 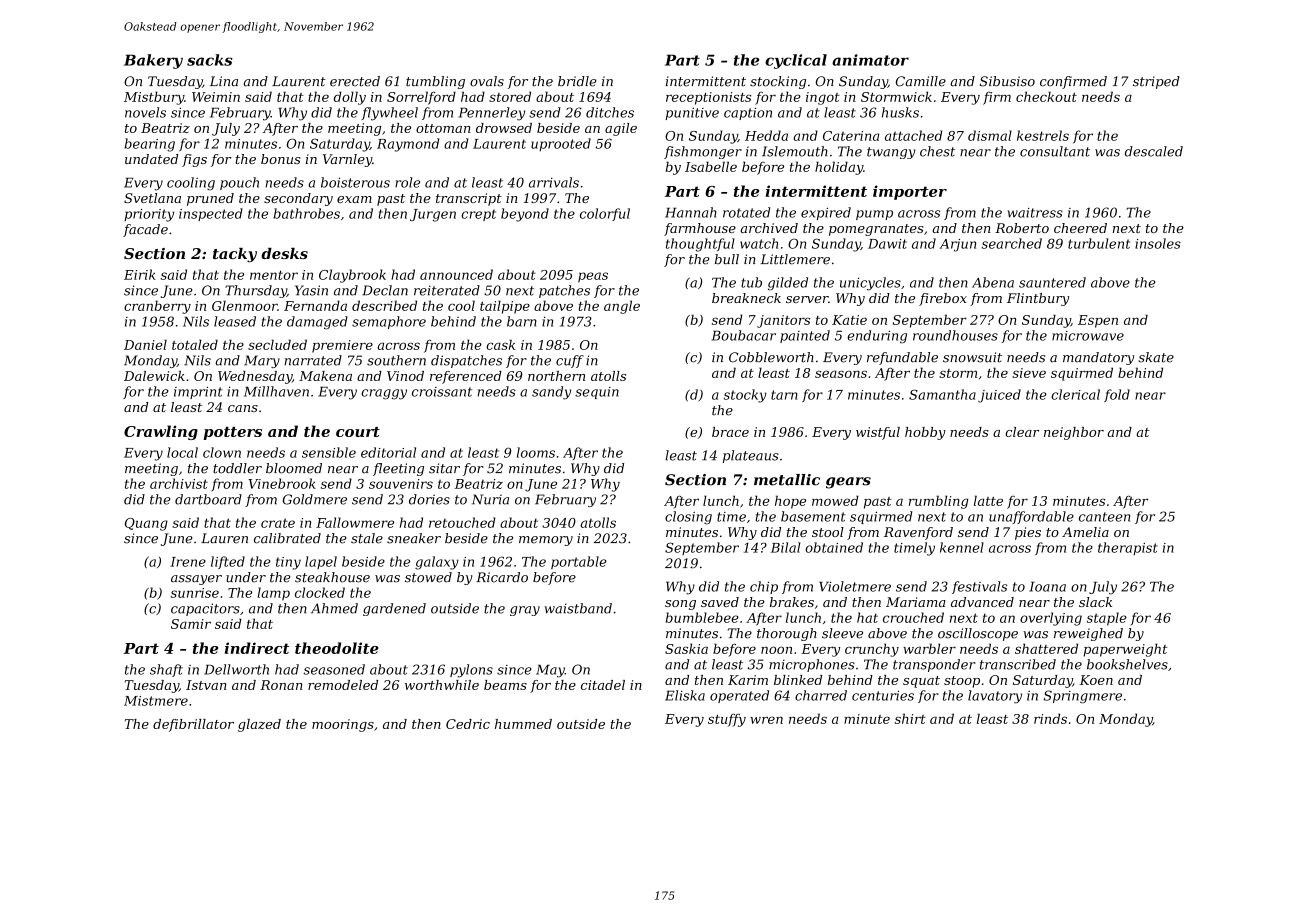 I want to click on moorings, so click(x=343, y=725).
